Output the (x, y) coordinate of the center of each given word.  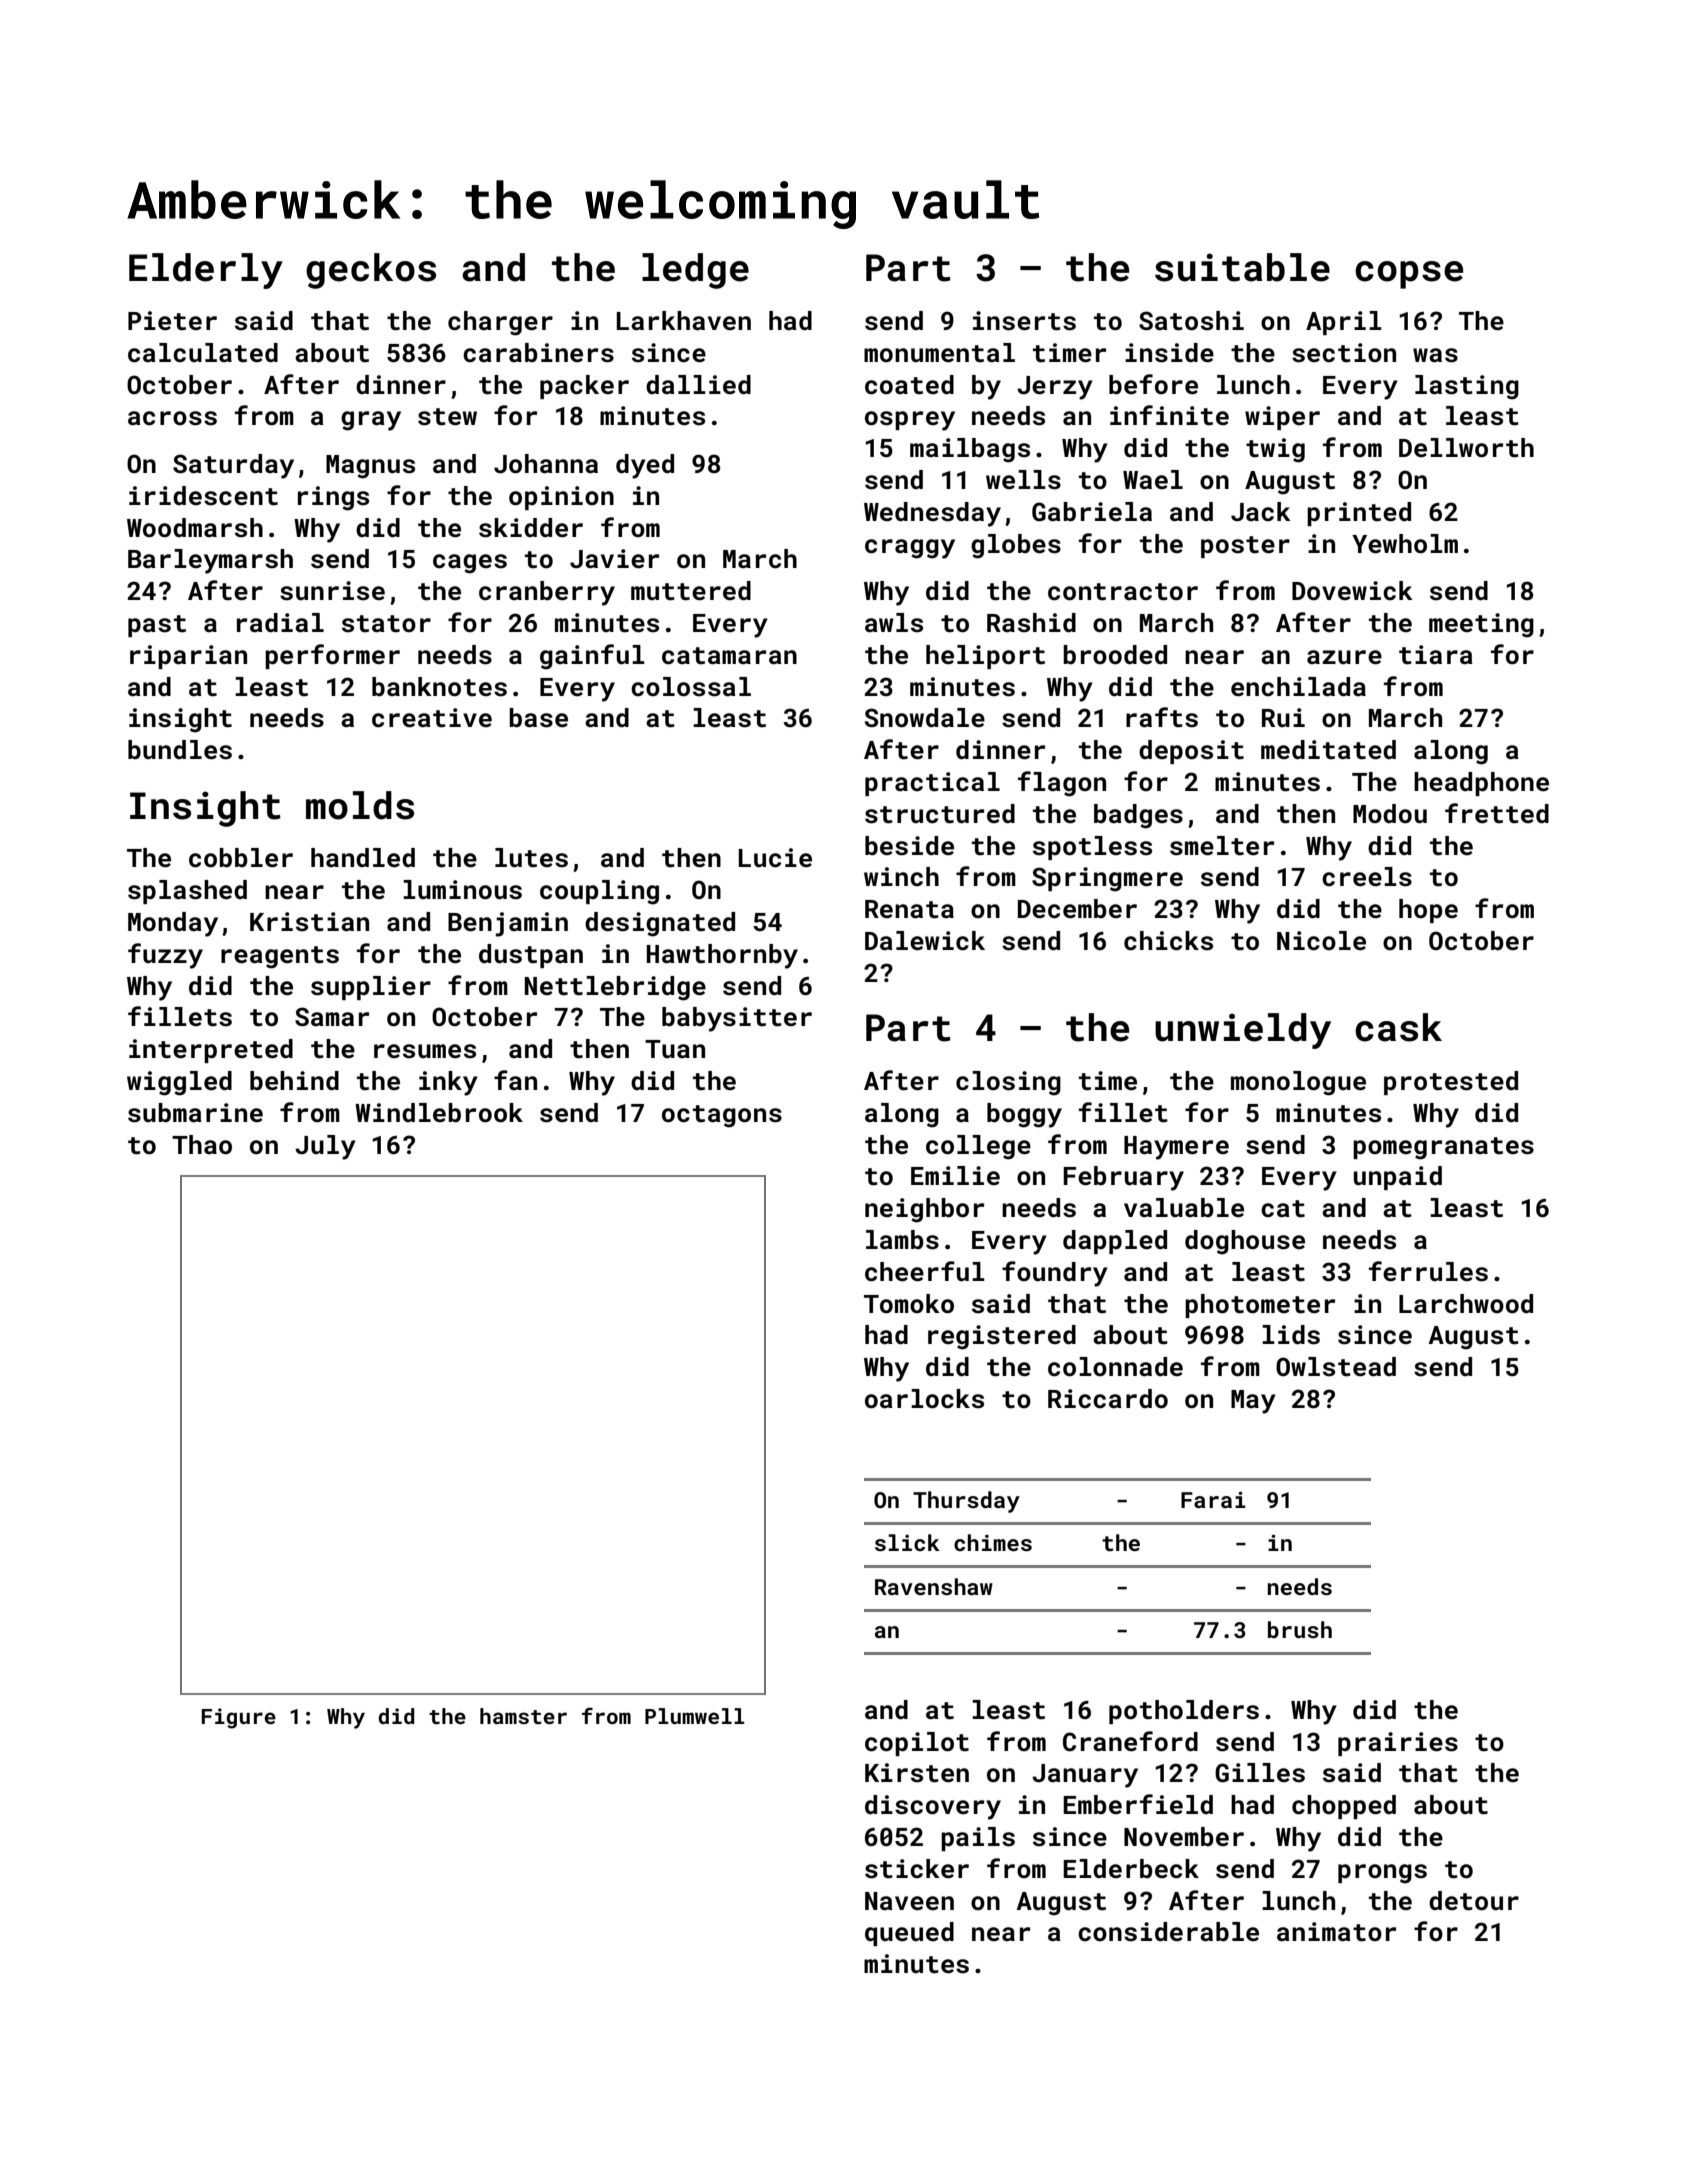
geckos (371, 271)
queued (909, 1934)
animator (1336, 1932)
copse (1409, 275)
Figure (239, 1718)
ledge (695, 271)
